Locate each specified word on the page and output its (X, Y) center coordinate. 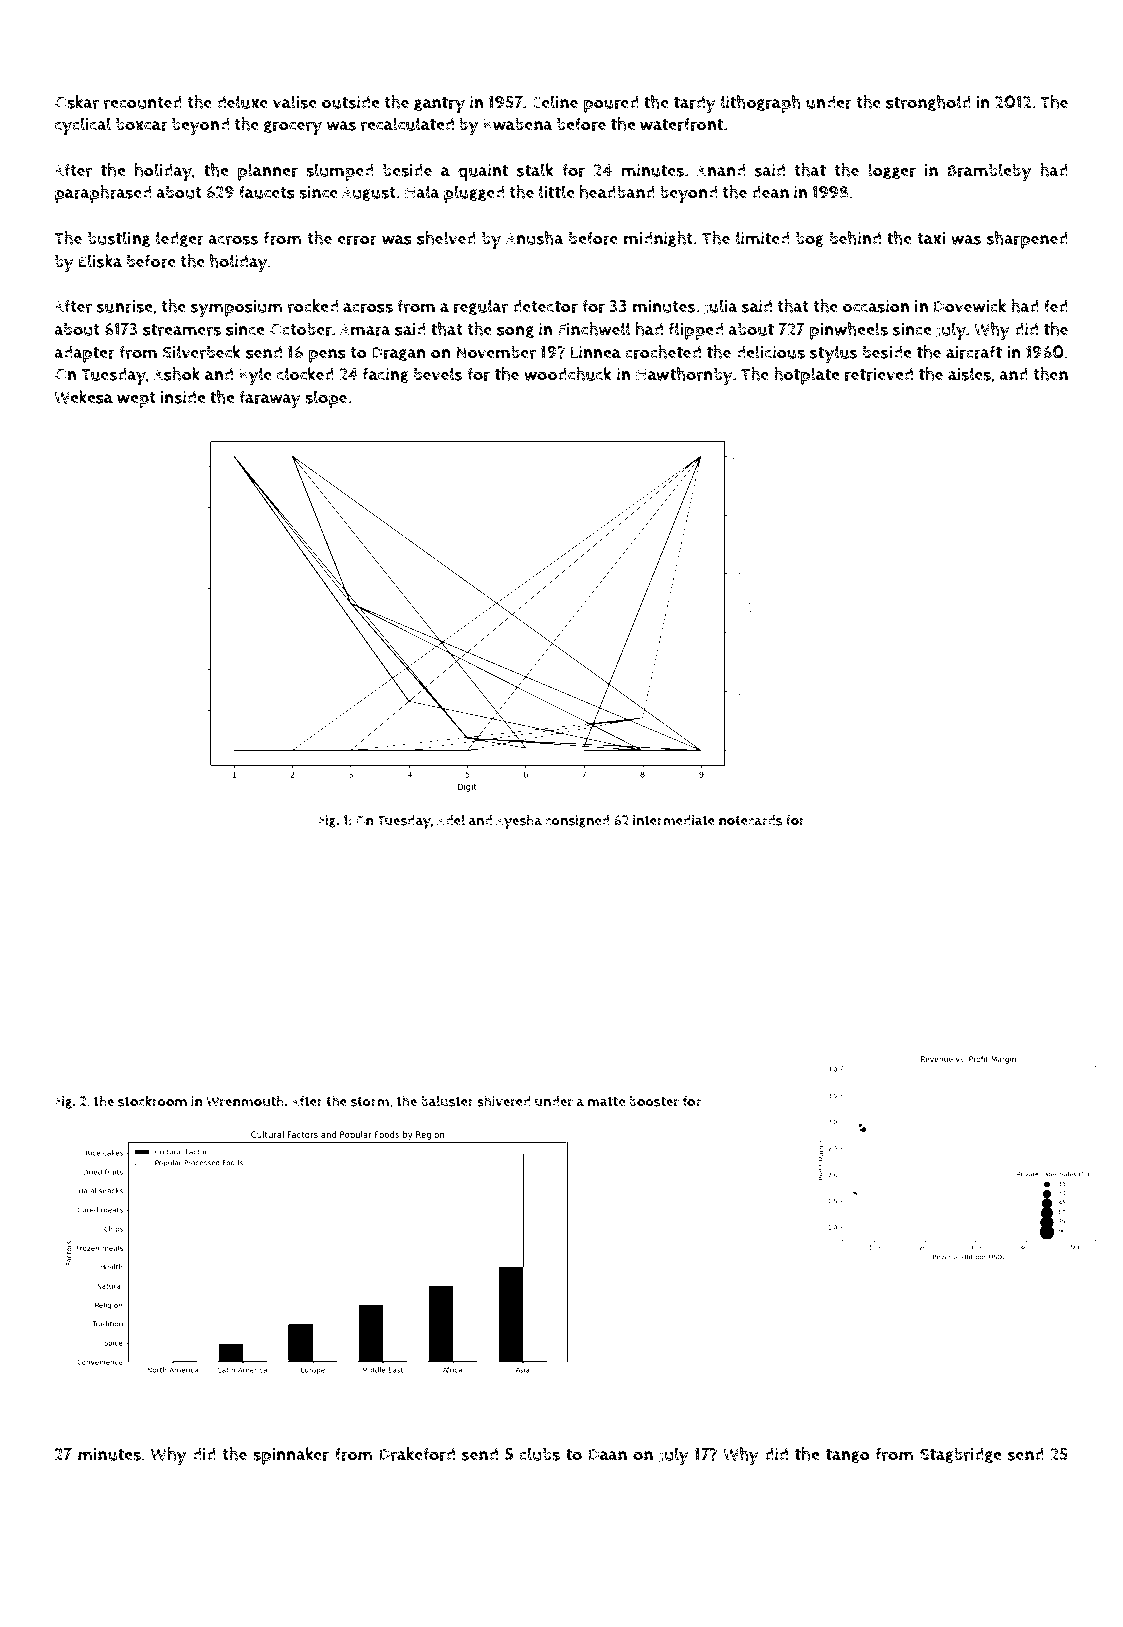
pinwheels (849, 331)
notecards (750, 820)
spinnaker (291, 1456)
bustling (119, 239)
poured (611, 104)
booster (654, 1101)
